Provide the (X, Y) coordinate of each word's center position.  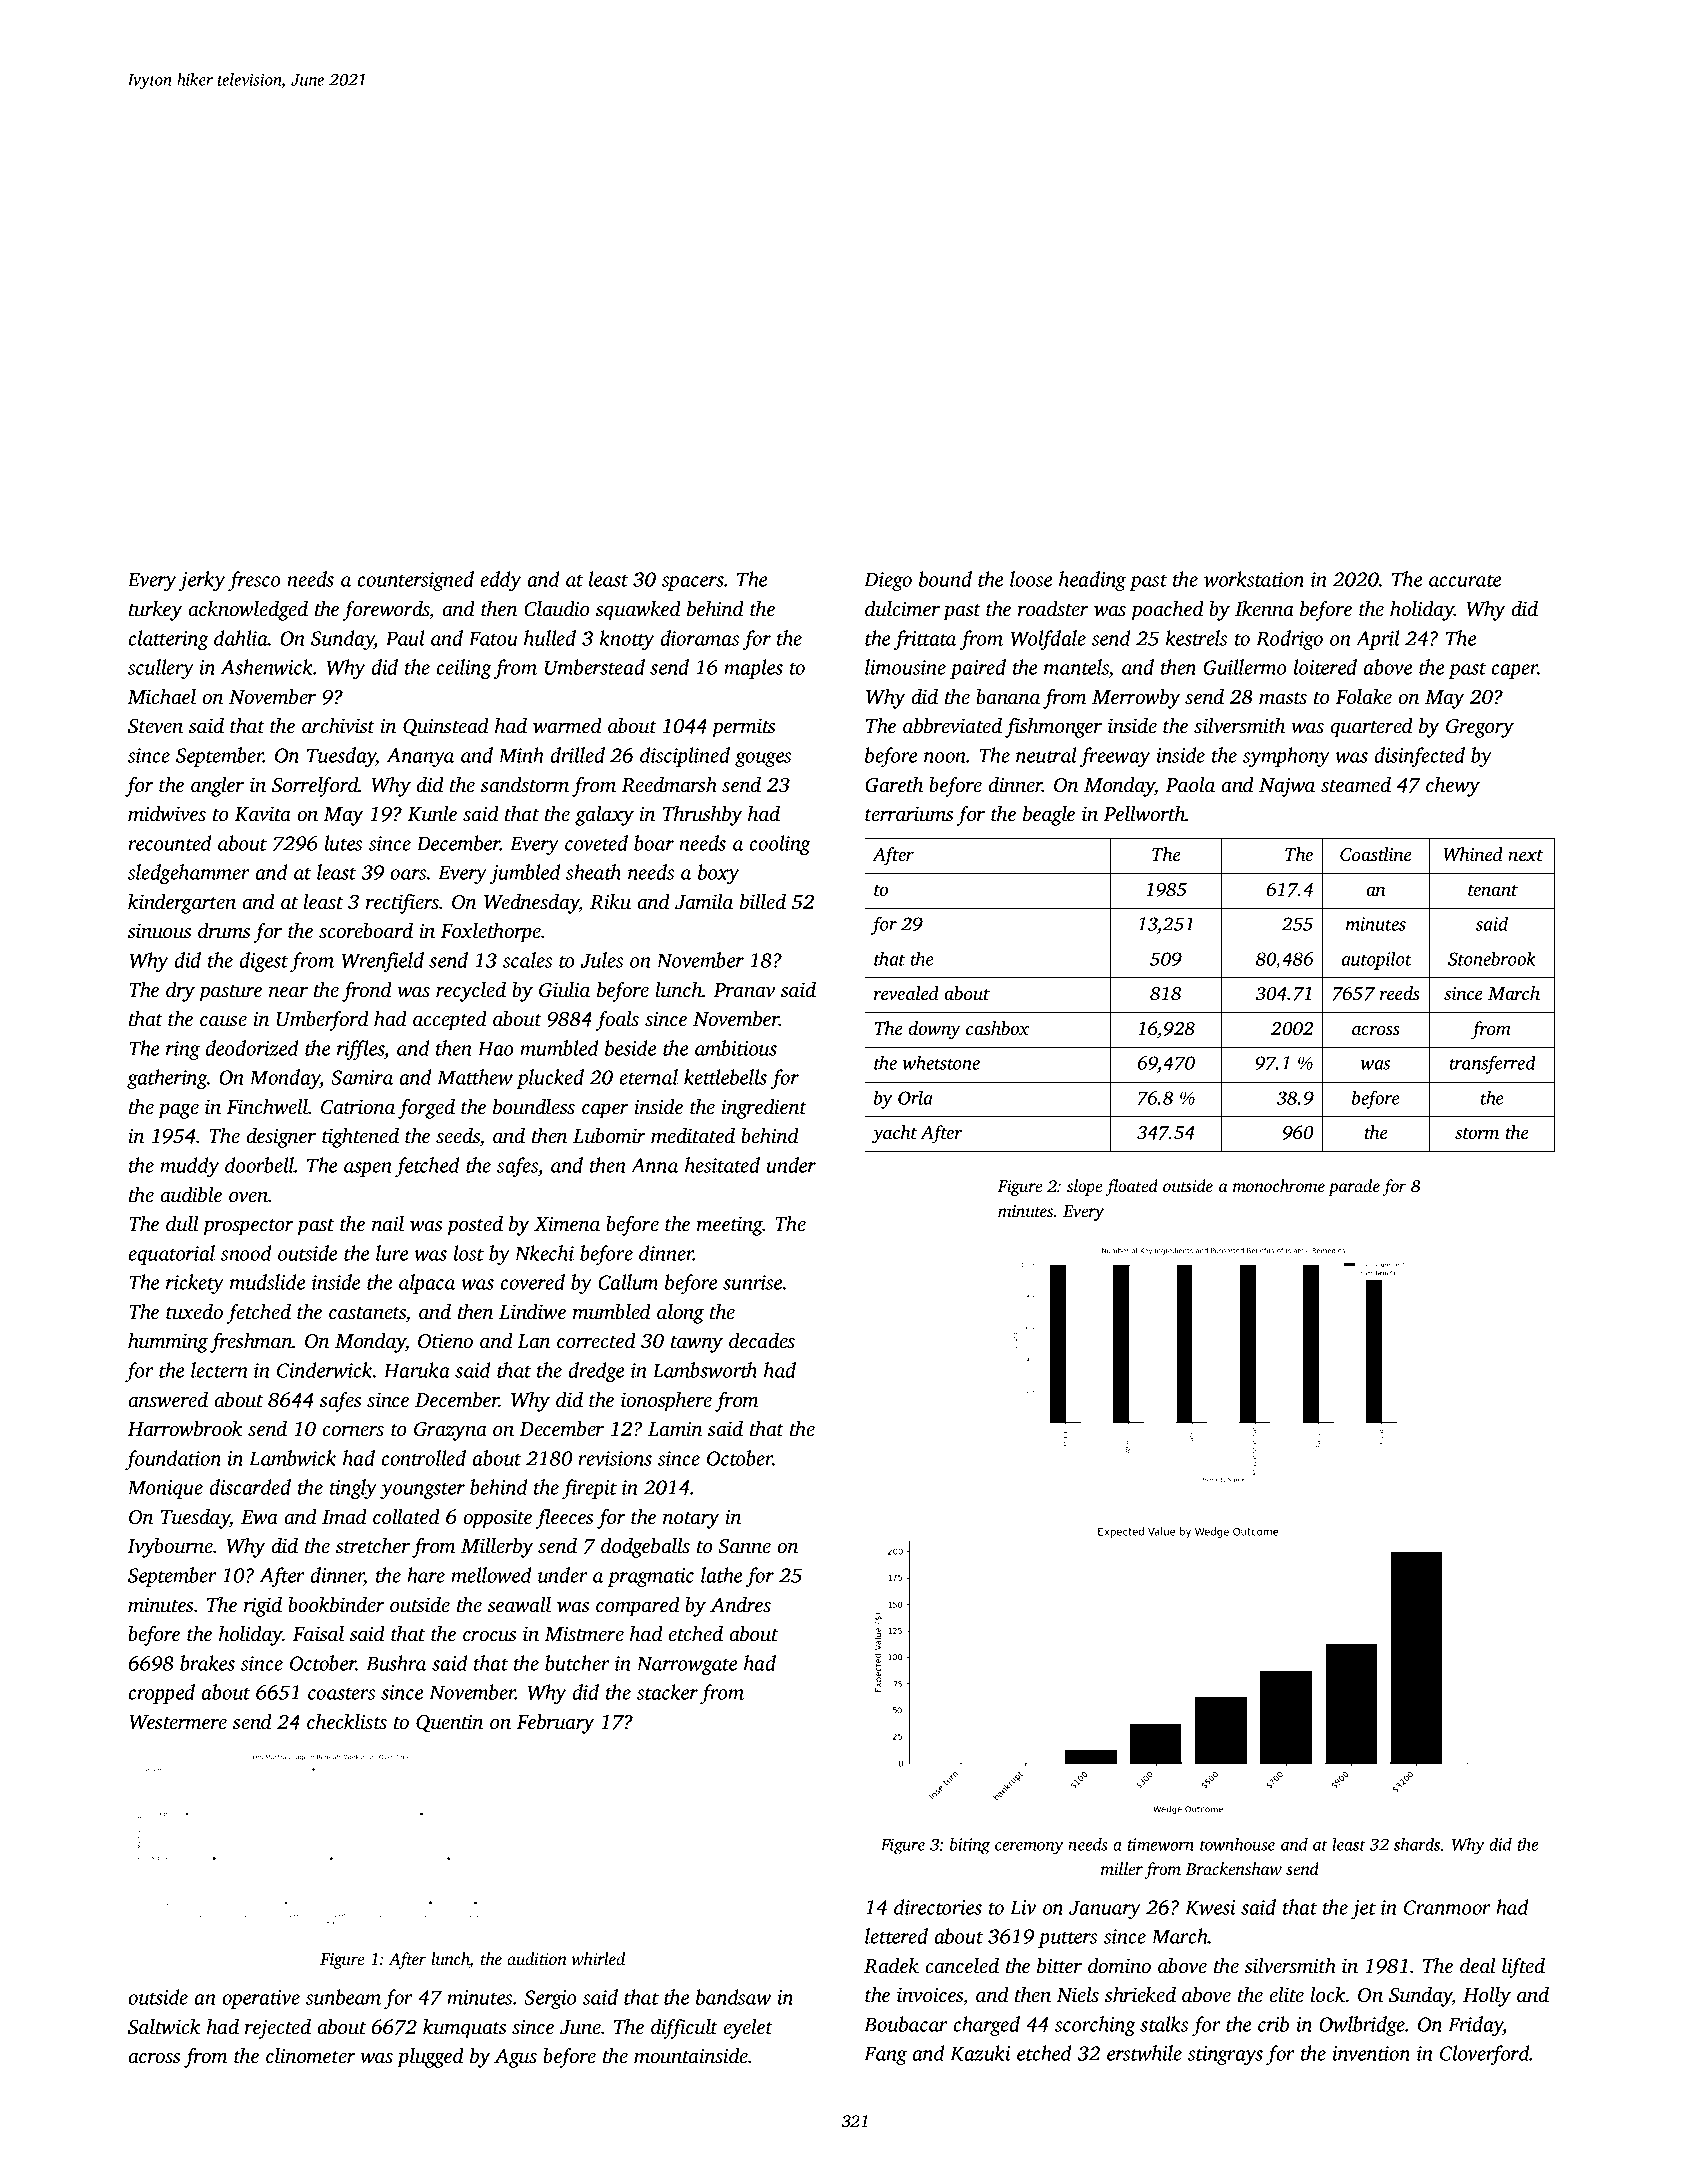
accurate (1465, 580)
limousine (905, 667)
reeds (1400, 993)
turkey (155, 611)
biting (970, 1846)
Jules (601, 960)
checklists (347, 1721)
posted (475, 1226)
